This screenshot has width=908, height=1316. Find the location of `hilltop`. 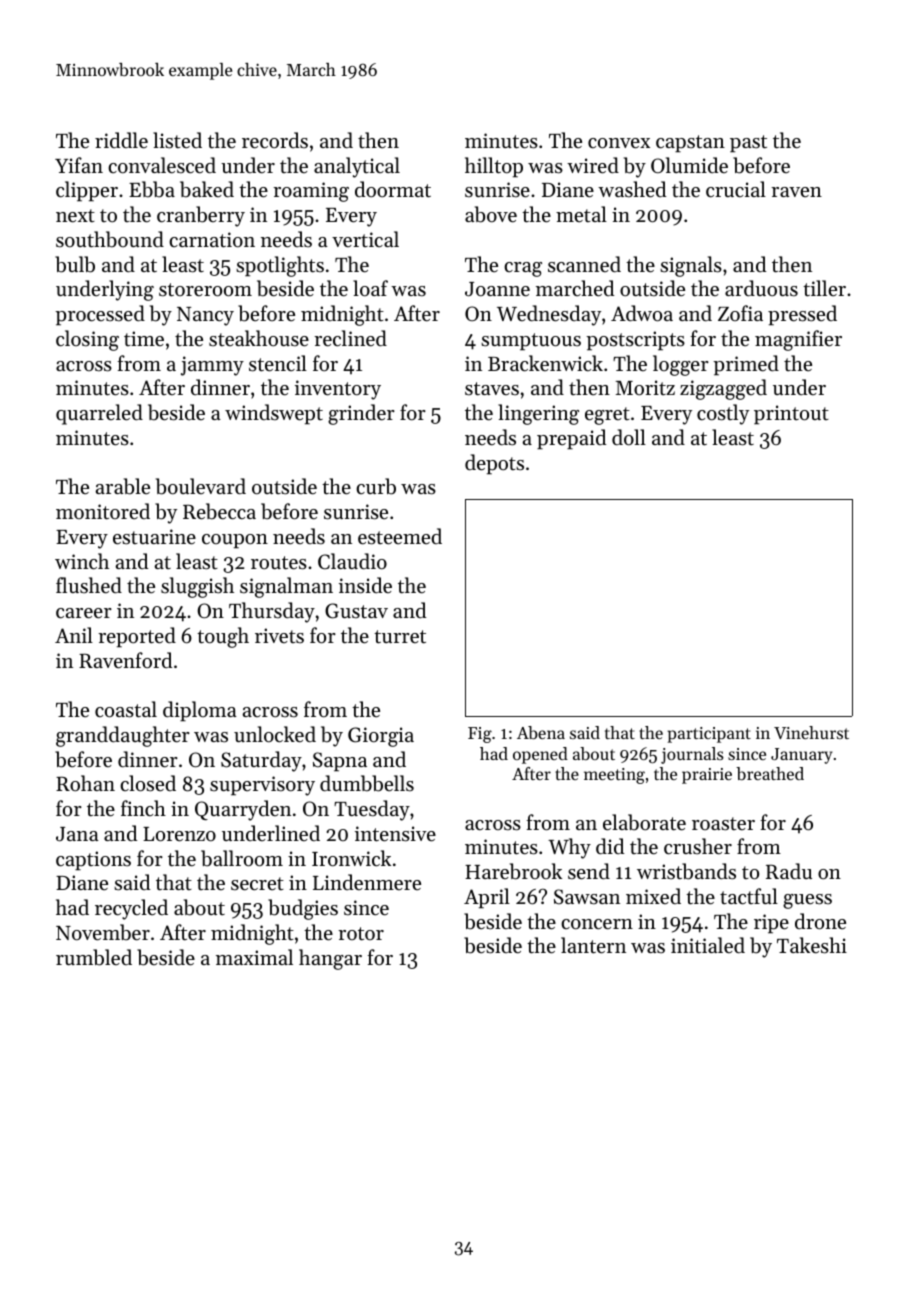

hilltop is located at coordinates (494, 167).
